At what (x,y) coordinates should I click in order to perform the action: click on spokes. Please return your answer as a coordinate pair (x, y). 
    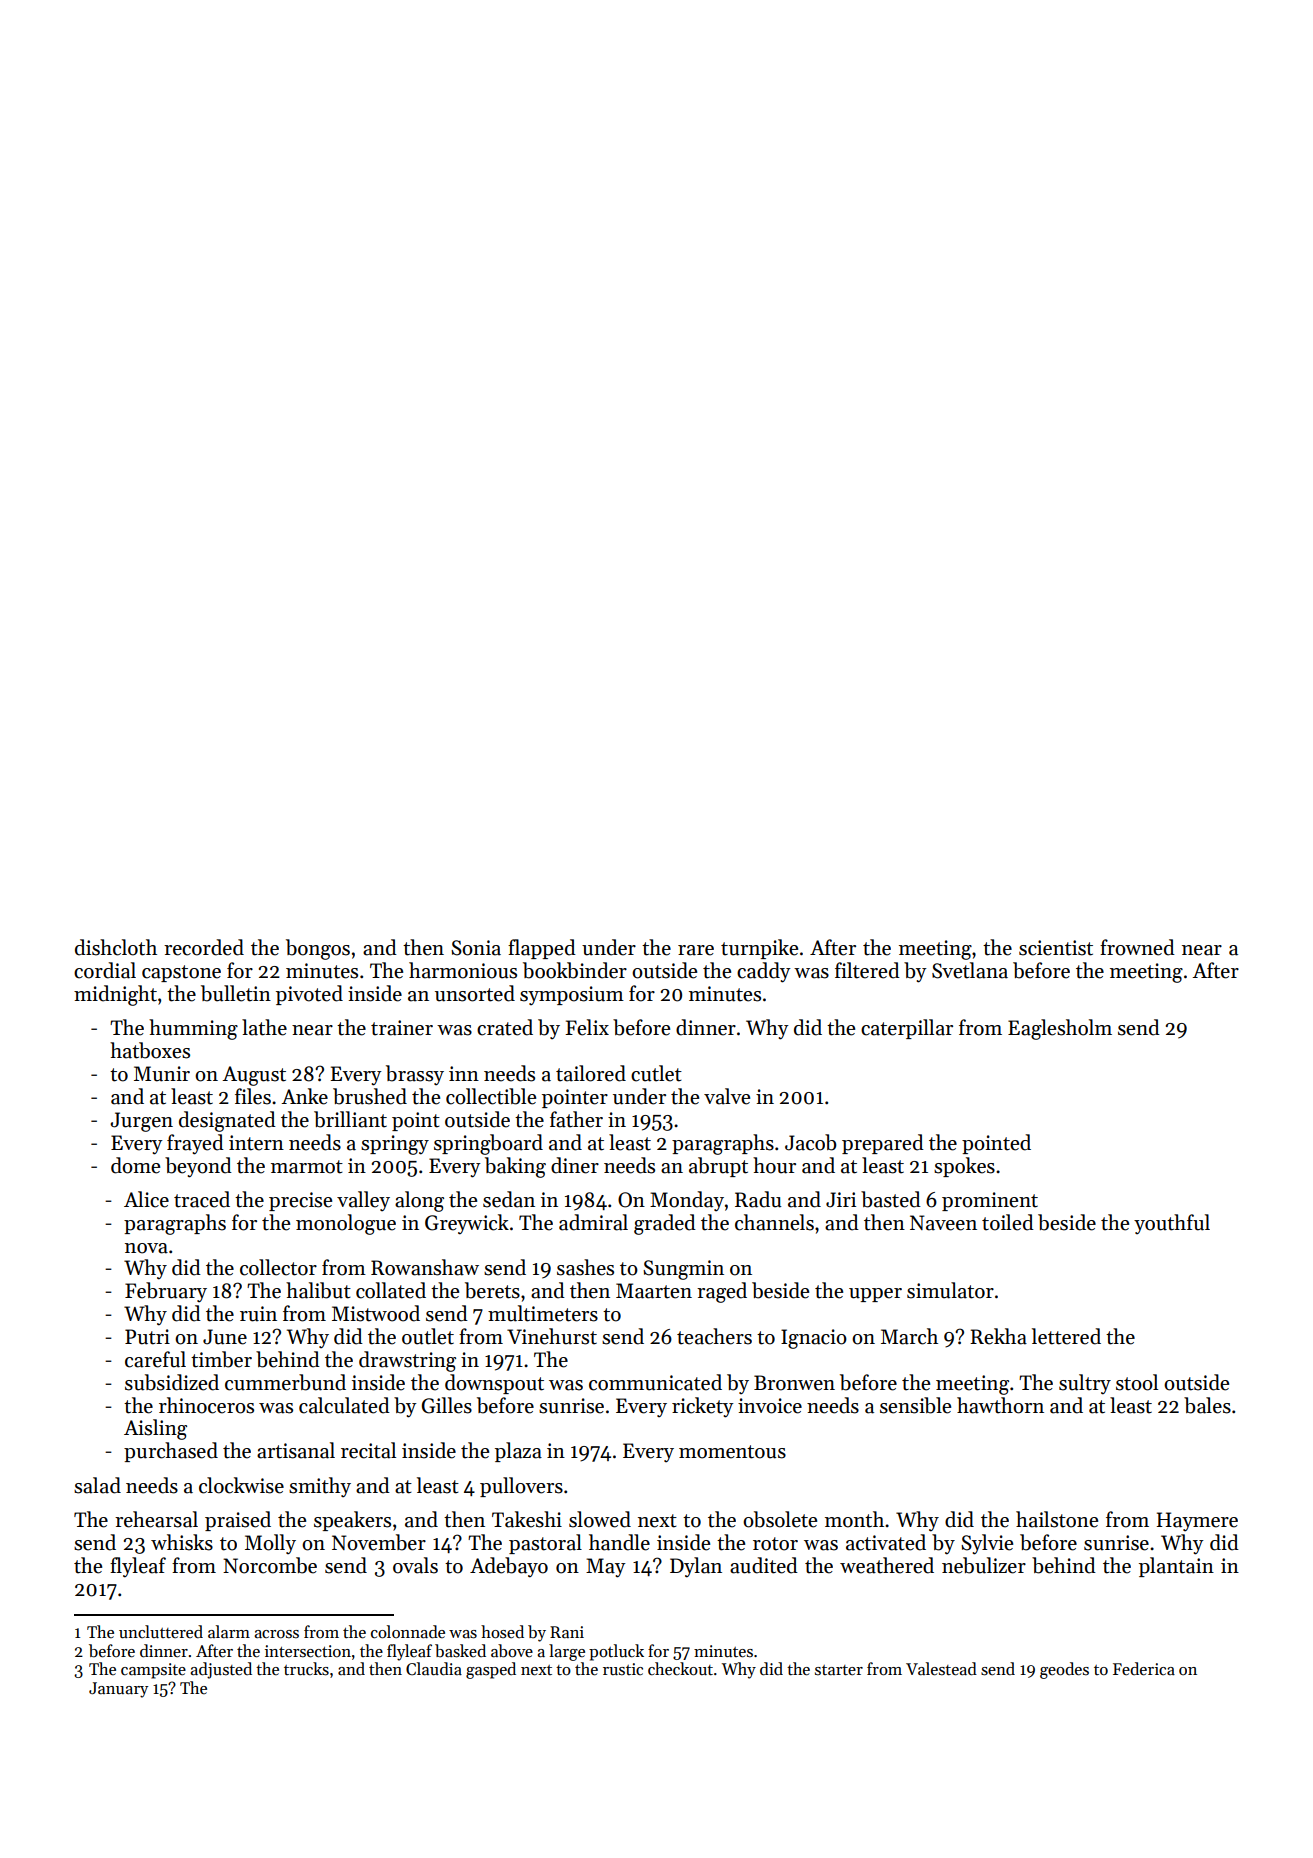
    Looking at the image, I should click on (964, 1167).
